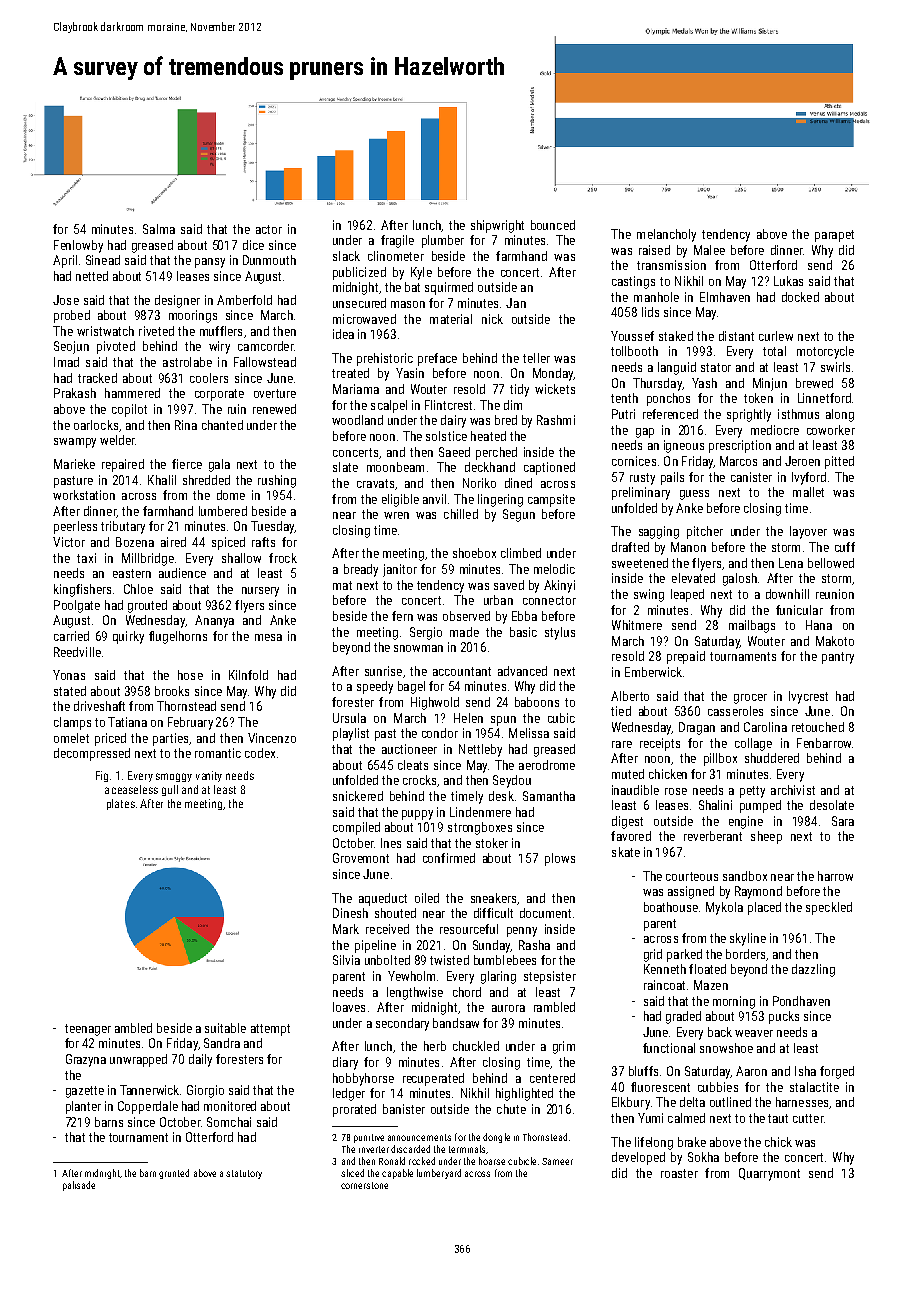 Image resolution: width=908 pixels, height=1316 pixels. What do you see at coordinates (121, 804) in the screenshot?
I see `plates` at bounding box center [121, 804].
